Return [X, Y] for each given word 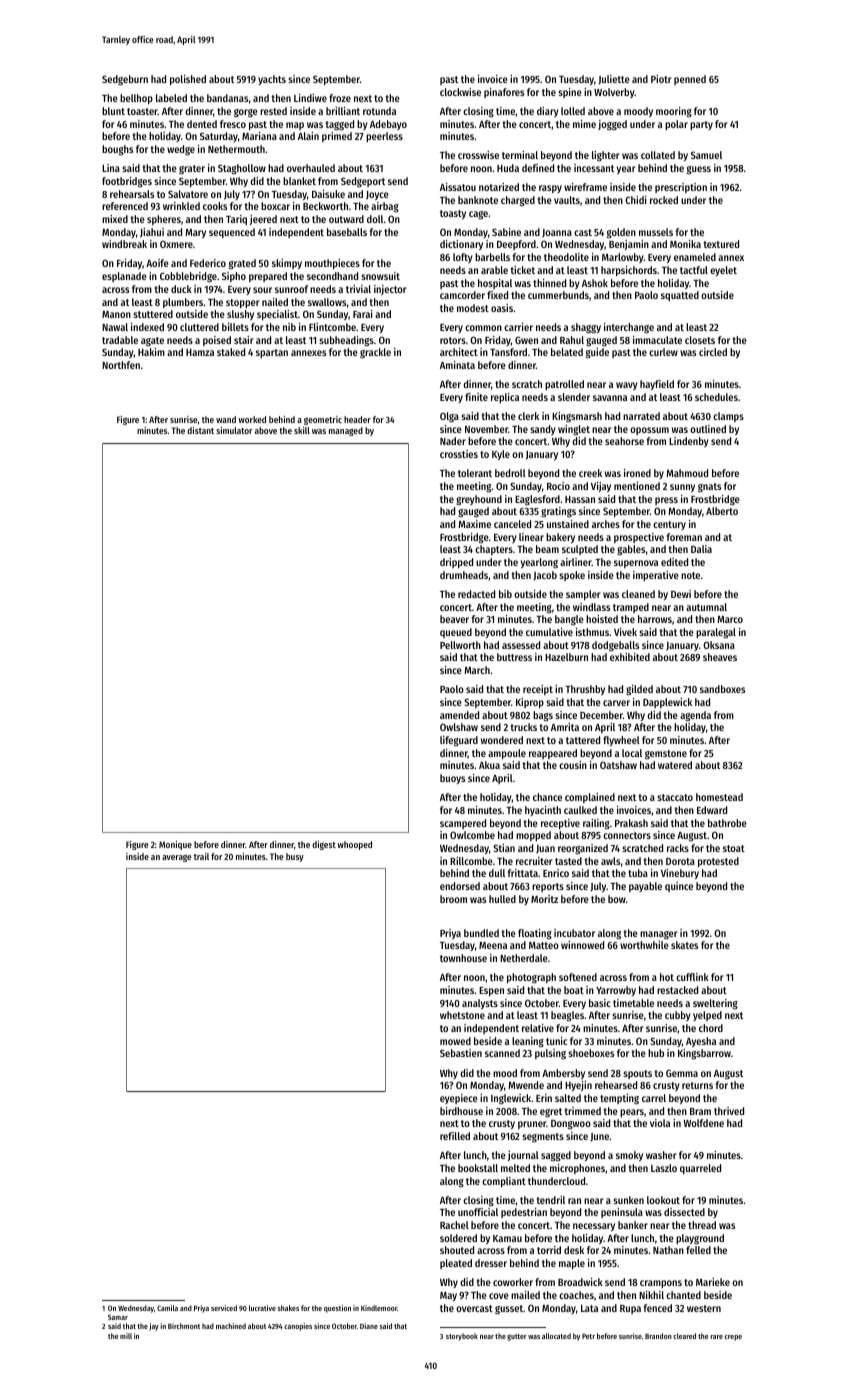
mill [126, 1336]
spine [570, 93]
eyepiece [459, 1099]
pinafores [504, 93]
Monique [175, 845]
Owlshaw [459, 727]
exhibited [630, 657]
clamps [728, 417]
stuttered [153, 314]
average [177, 858]
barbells [492, 257]
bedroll [510, 473]
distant [200, 430]
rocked [664, 200]
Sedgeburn [125, 80]
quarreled [700, 1169]
